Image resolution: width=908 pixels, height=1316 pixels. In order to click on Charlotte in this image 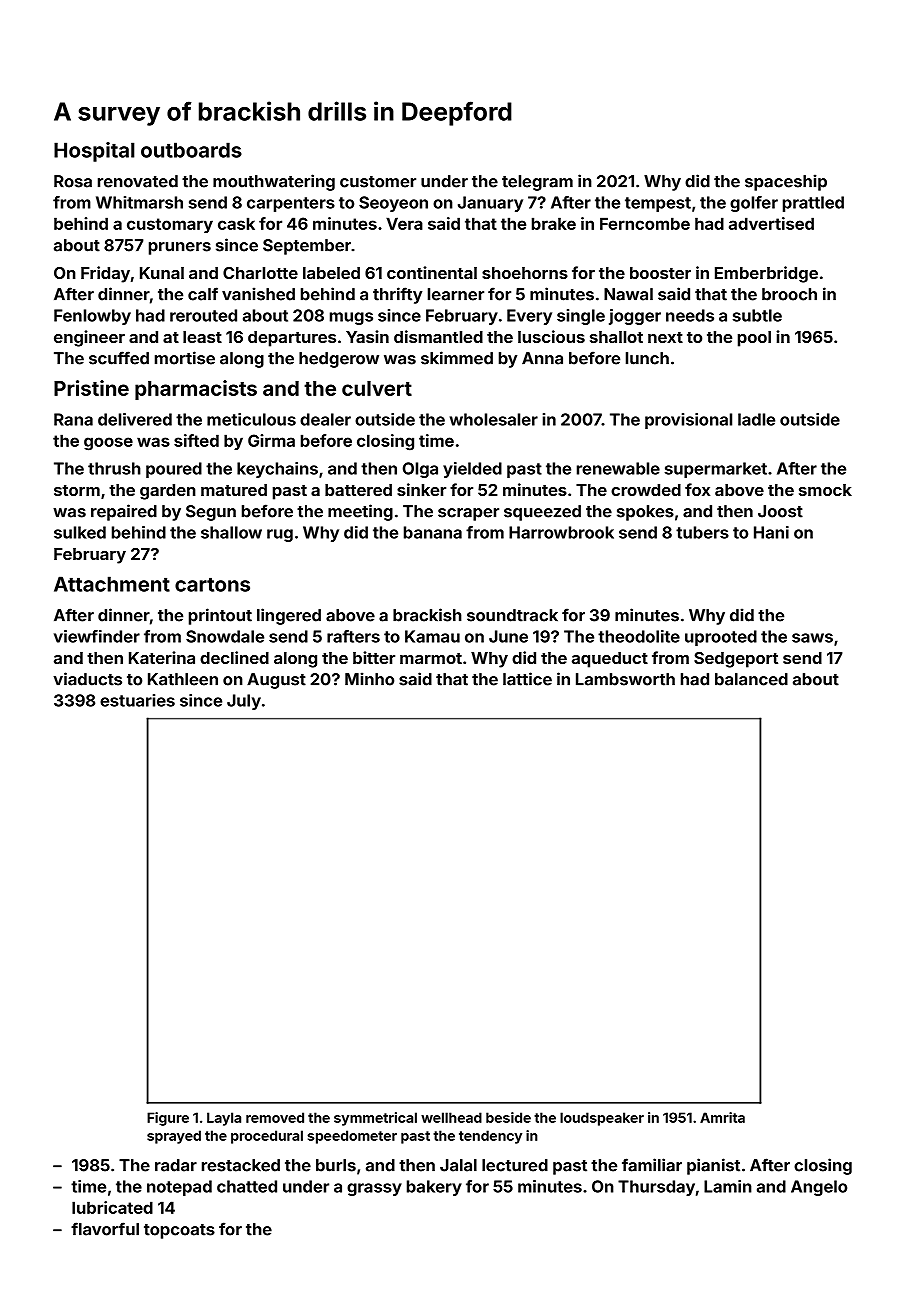, I will do `click(260, 273)`.
